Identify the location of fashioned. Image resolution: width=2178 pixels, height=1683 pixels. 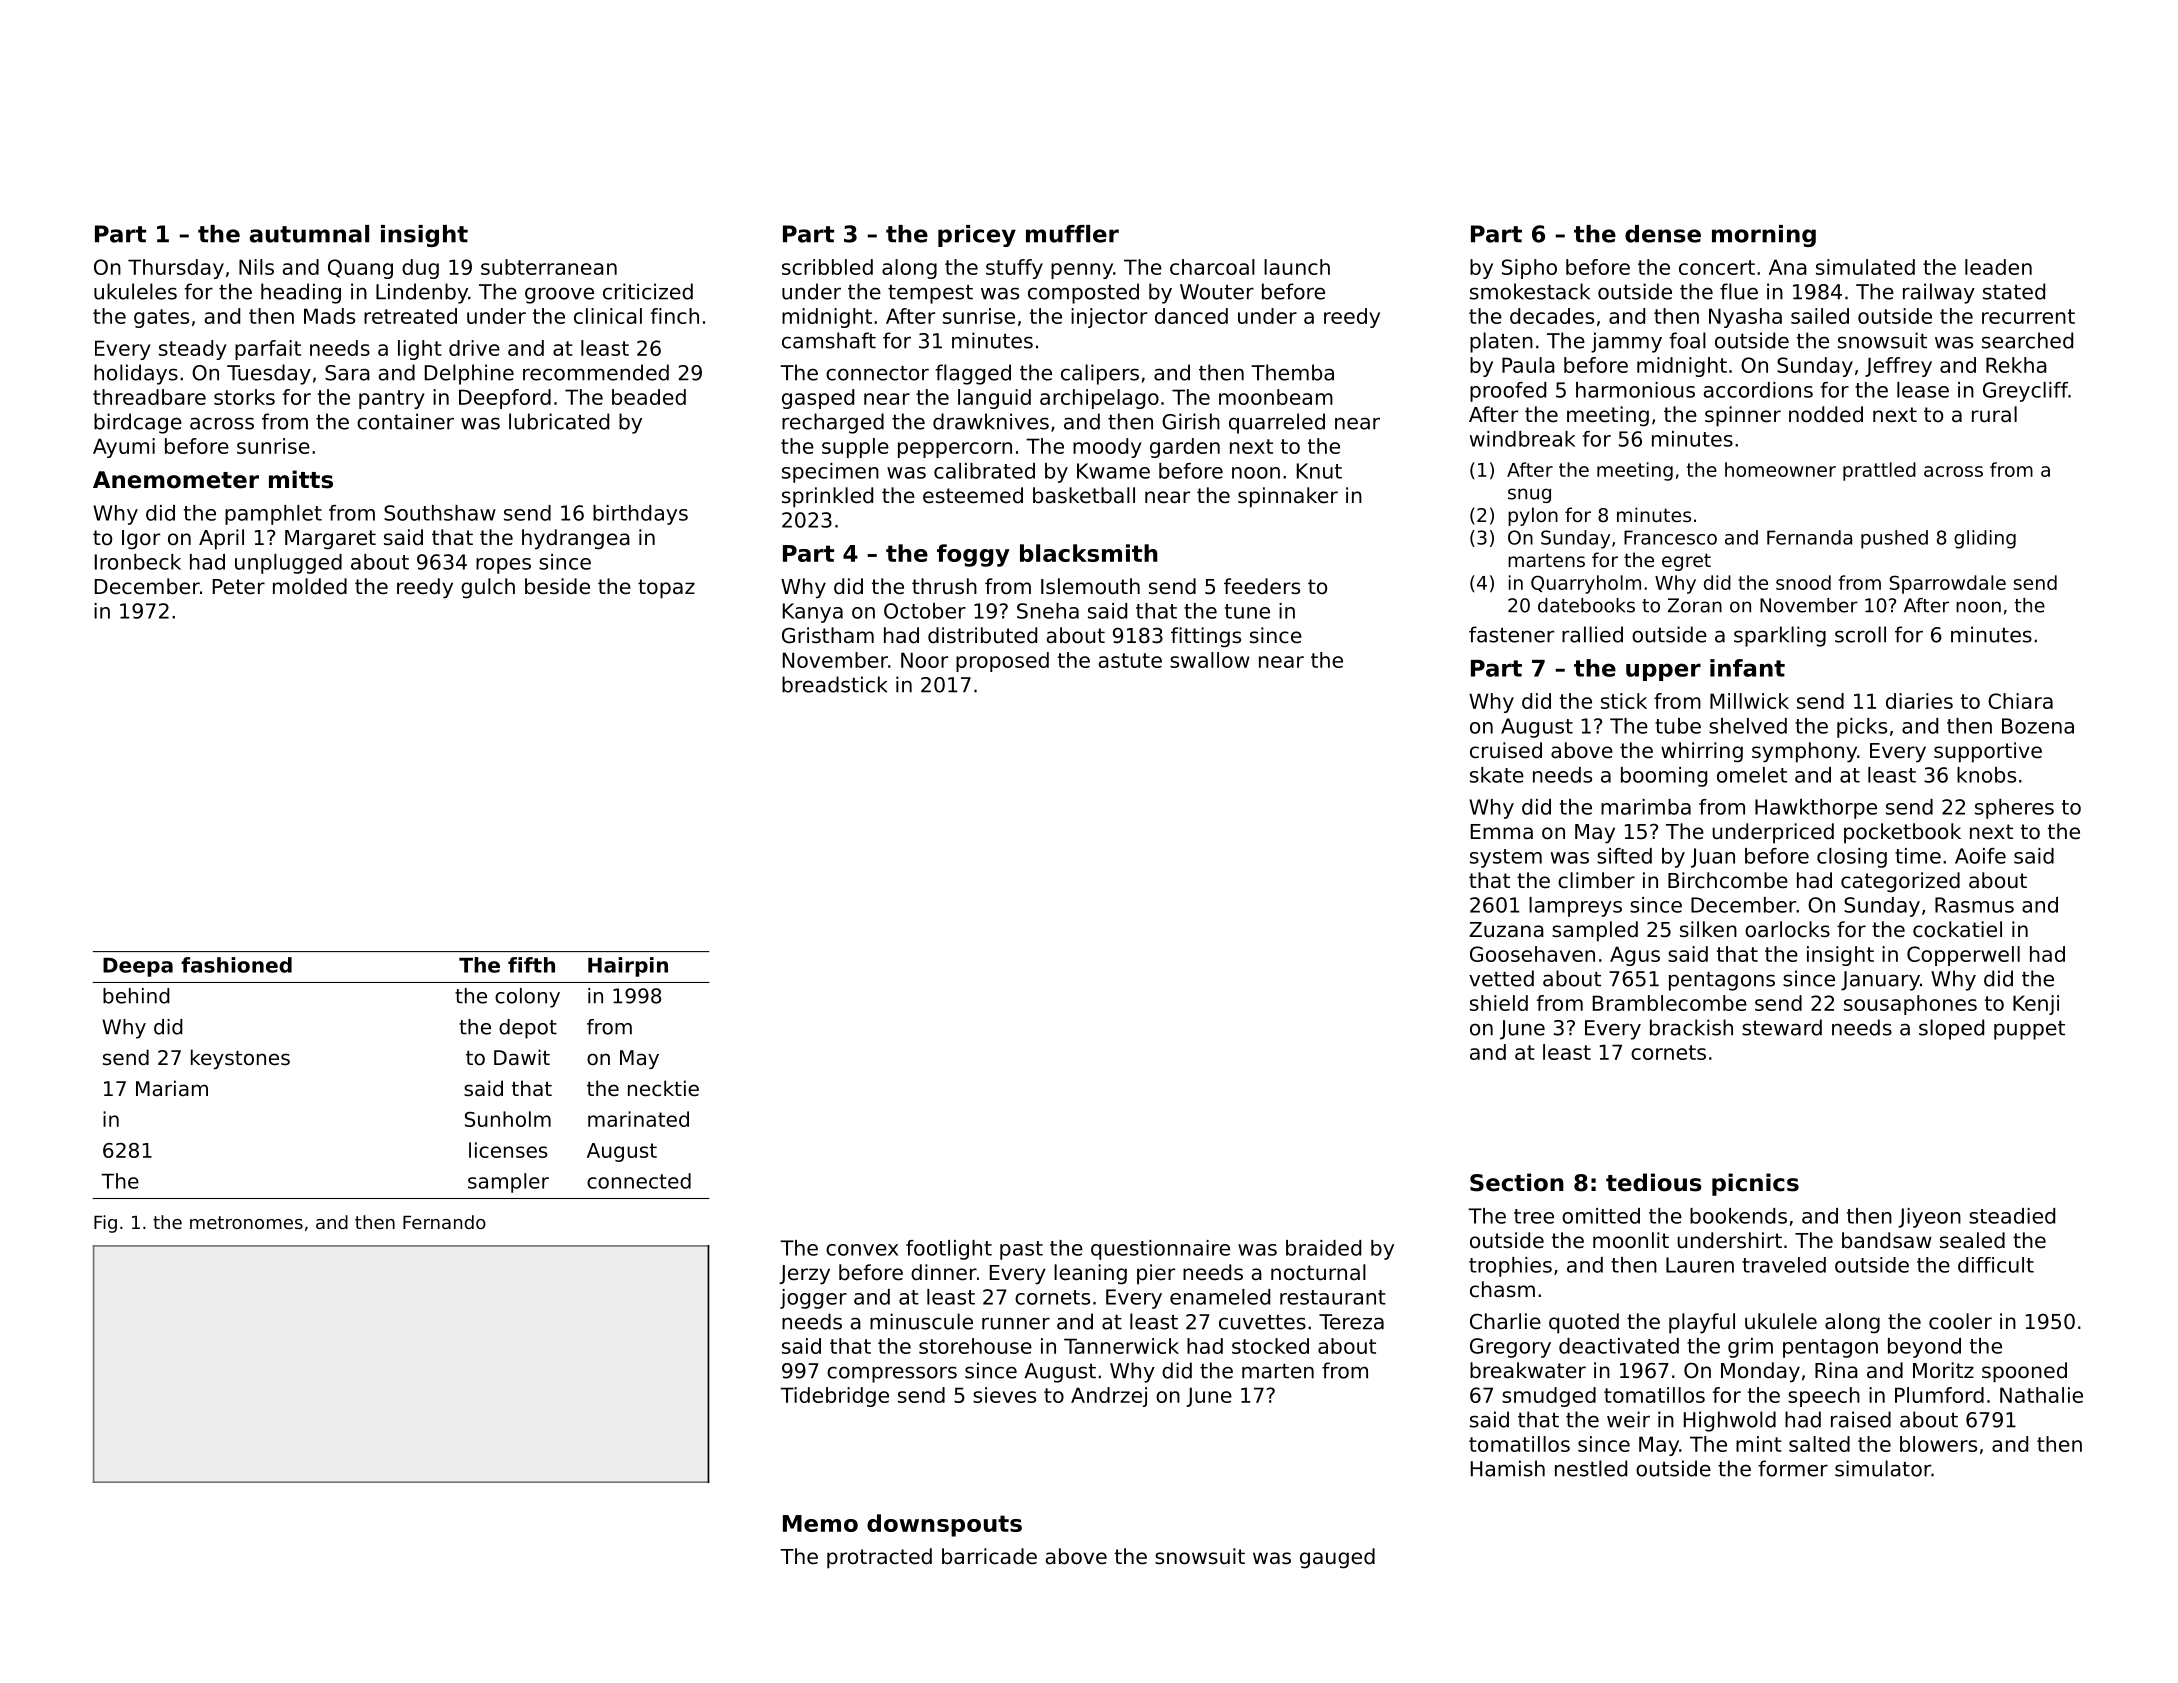
(236, 965).
